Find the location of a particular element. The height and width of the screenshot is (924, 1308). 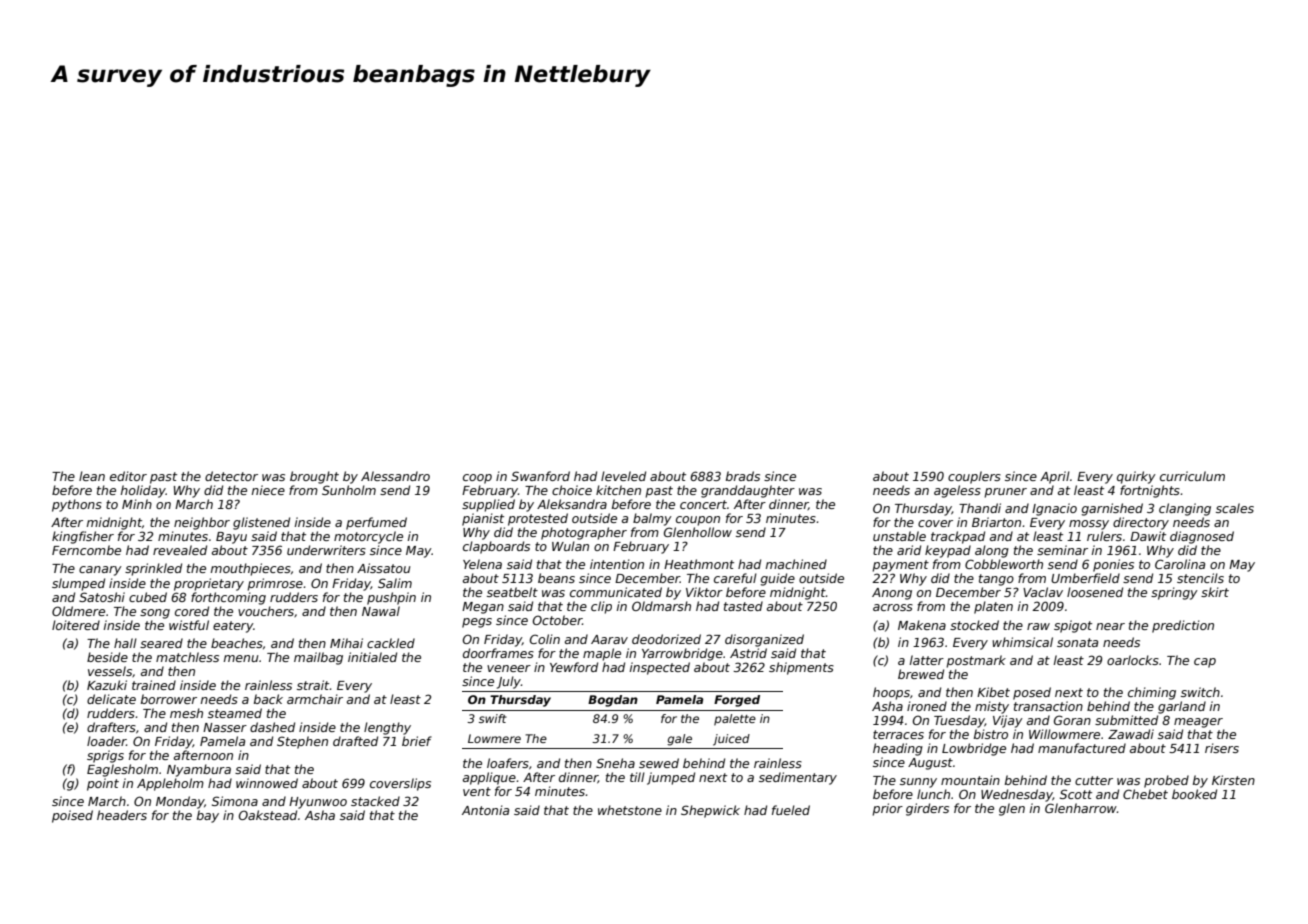

Vaclav is located at coordinates (1043, 592).
